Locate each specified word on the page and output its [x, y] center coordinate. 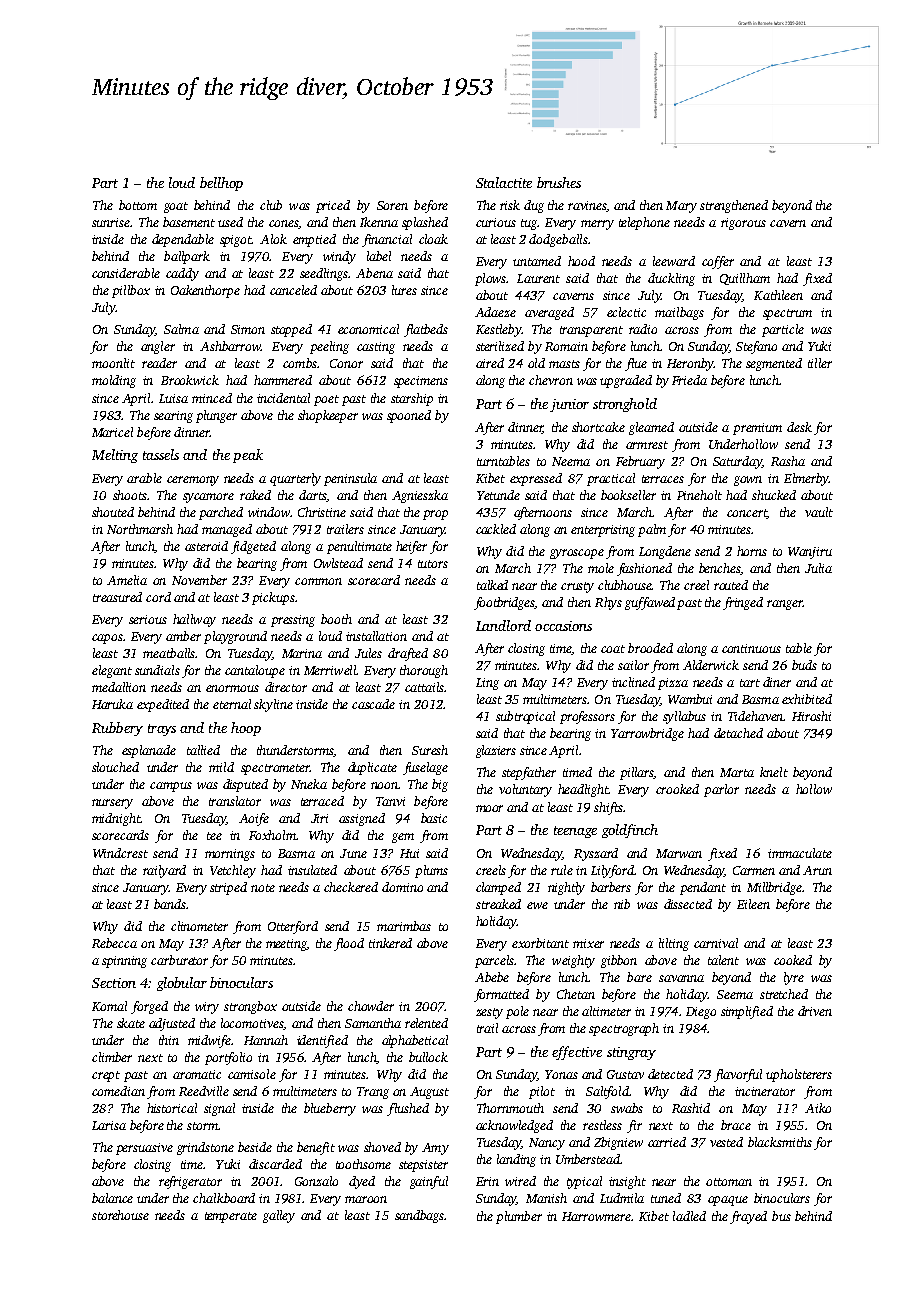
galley [279, 1216]
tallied [203, 750]
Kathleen [778, 295]
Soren [392, 205]
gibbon [619, 961]
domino [402, 887]
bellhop [221, 184]
